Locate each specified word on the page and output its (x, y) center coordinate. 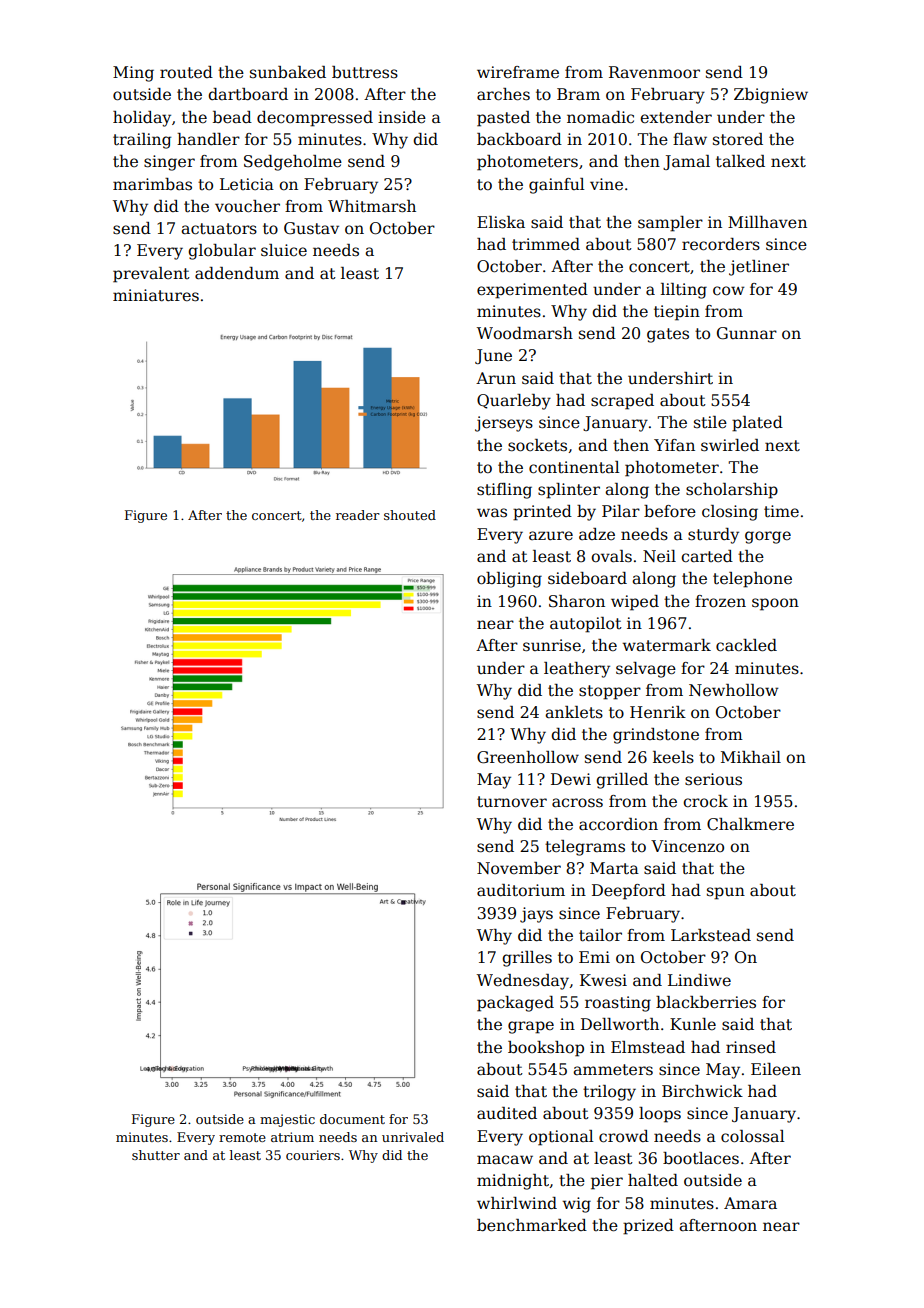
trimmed (546, 244)
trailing (142, 141)
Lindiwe (699, 980)
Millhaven (767, 222)
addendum (237, 273)
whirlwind (517, 1203)
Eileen (776, 1069)
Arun (496, 378)
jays (536, 915)
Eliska (501, 222)
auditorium (521, 890)
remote (242, 1137)
